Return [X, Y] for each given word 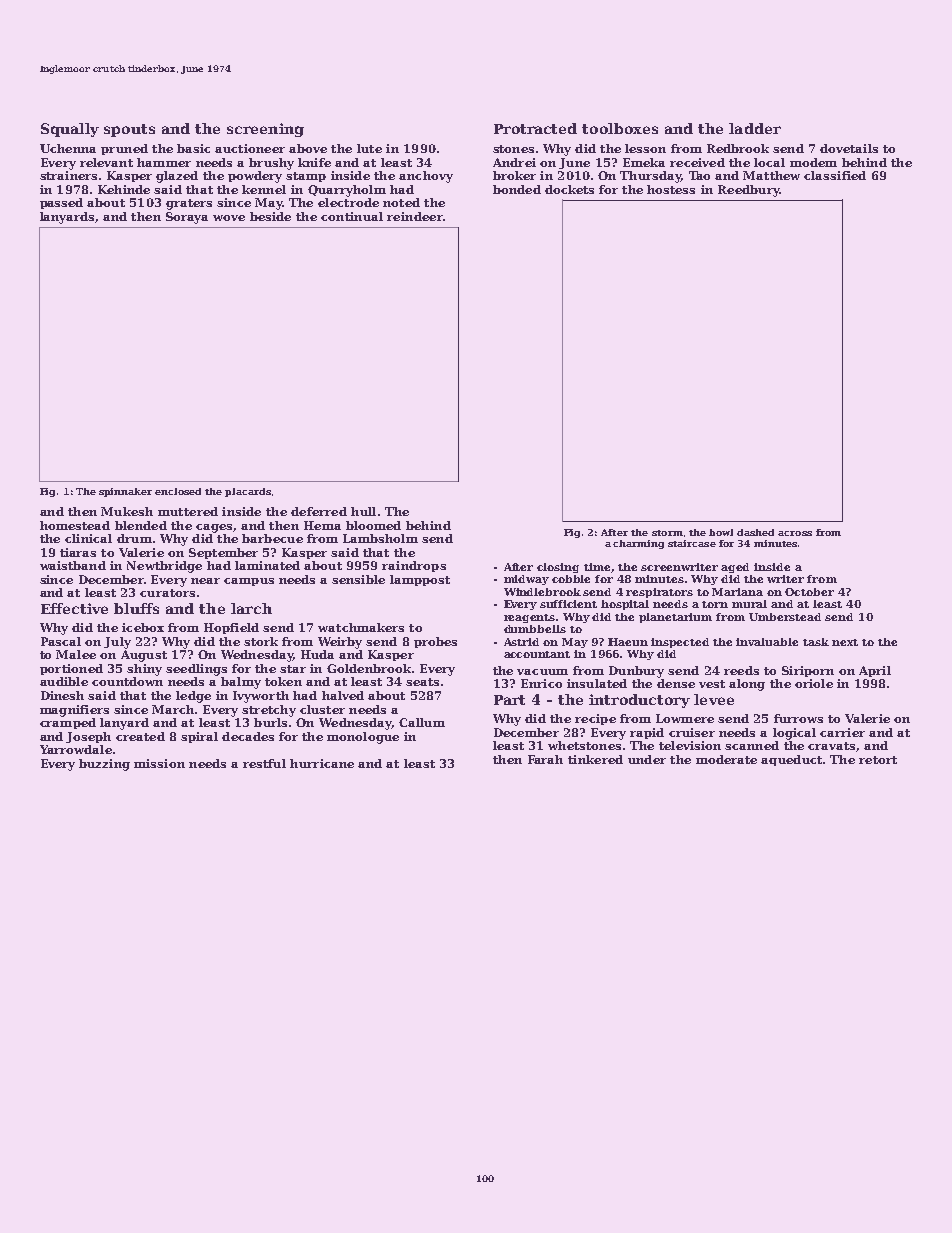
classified [835, 175]
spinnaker [125, 492]
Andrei [514, 162]
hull [363, 511]
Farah [545, 759]
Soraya [187, 218]
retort [878, 760]
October [809, 592]
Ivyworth [261, 697]
